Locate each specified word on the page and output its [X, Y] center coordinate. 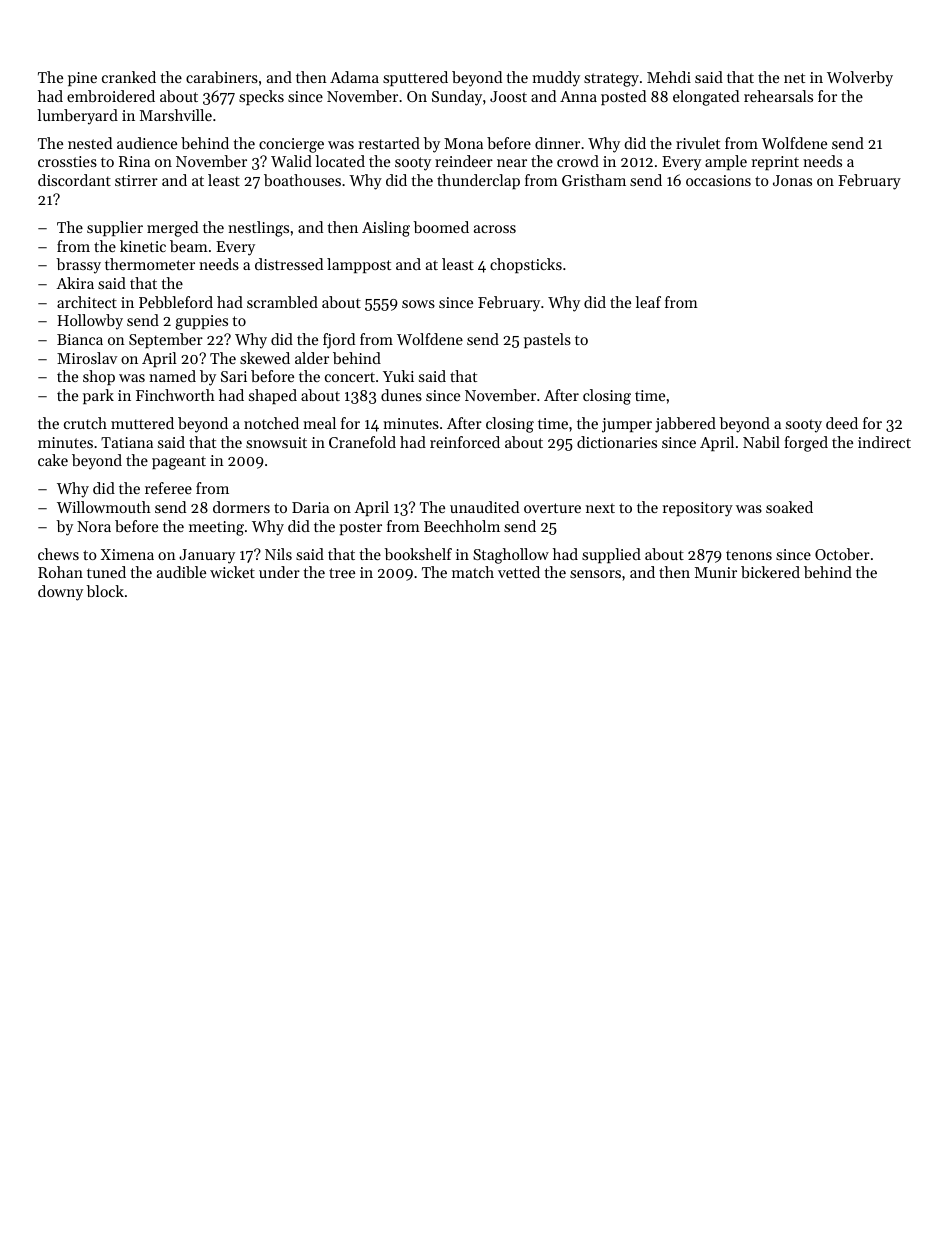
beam [189, 246]
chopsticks [526, 265]
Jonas [792, 180]
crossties [67, 161]
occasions [718, 180]
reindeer [464, 161]
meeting [216, 528]
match [473, 572]
